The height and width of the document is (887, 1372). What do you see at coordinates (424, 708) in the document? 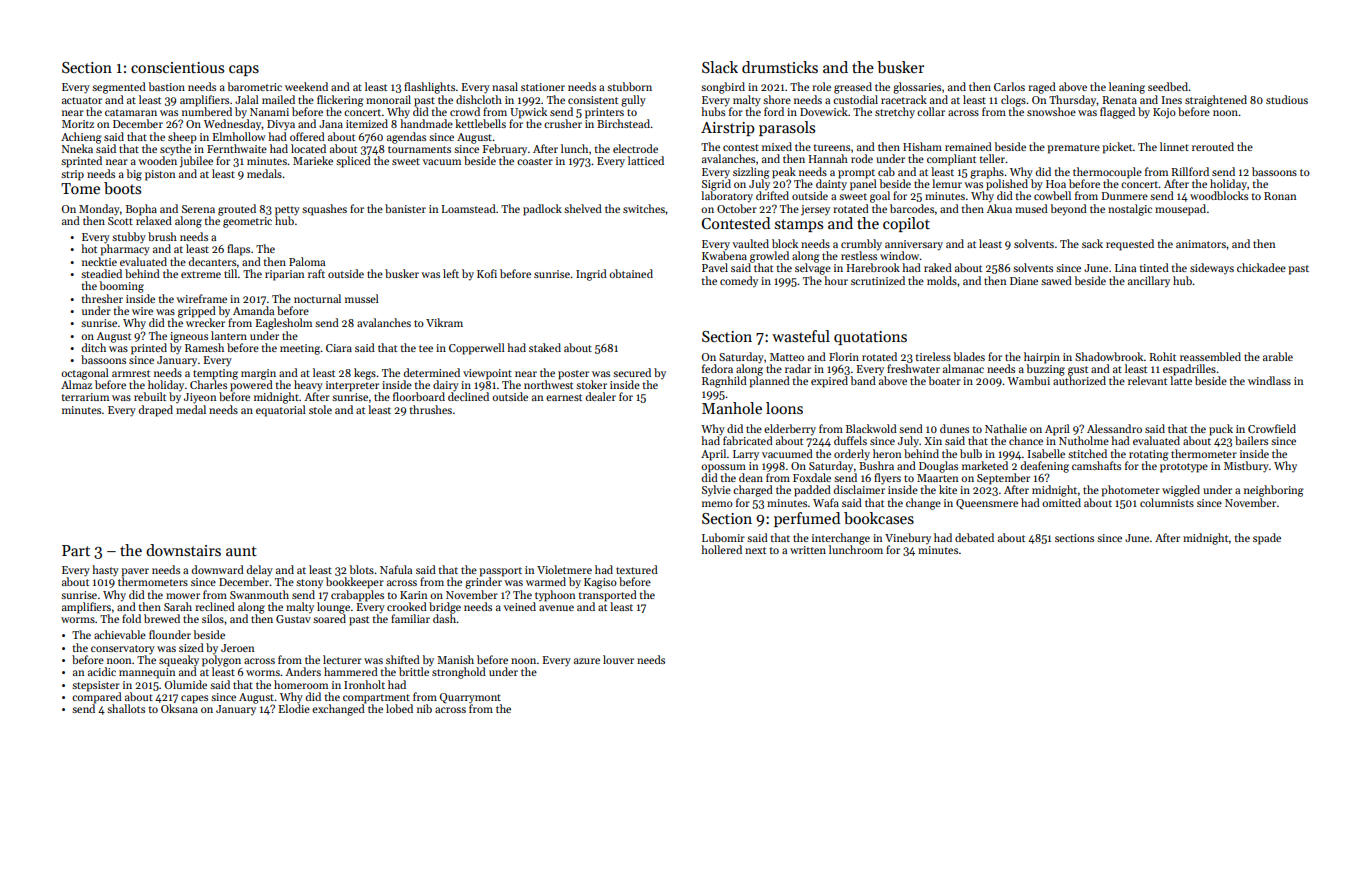
I see `nib` at bounding box center [424, 708].
